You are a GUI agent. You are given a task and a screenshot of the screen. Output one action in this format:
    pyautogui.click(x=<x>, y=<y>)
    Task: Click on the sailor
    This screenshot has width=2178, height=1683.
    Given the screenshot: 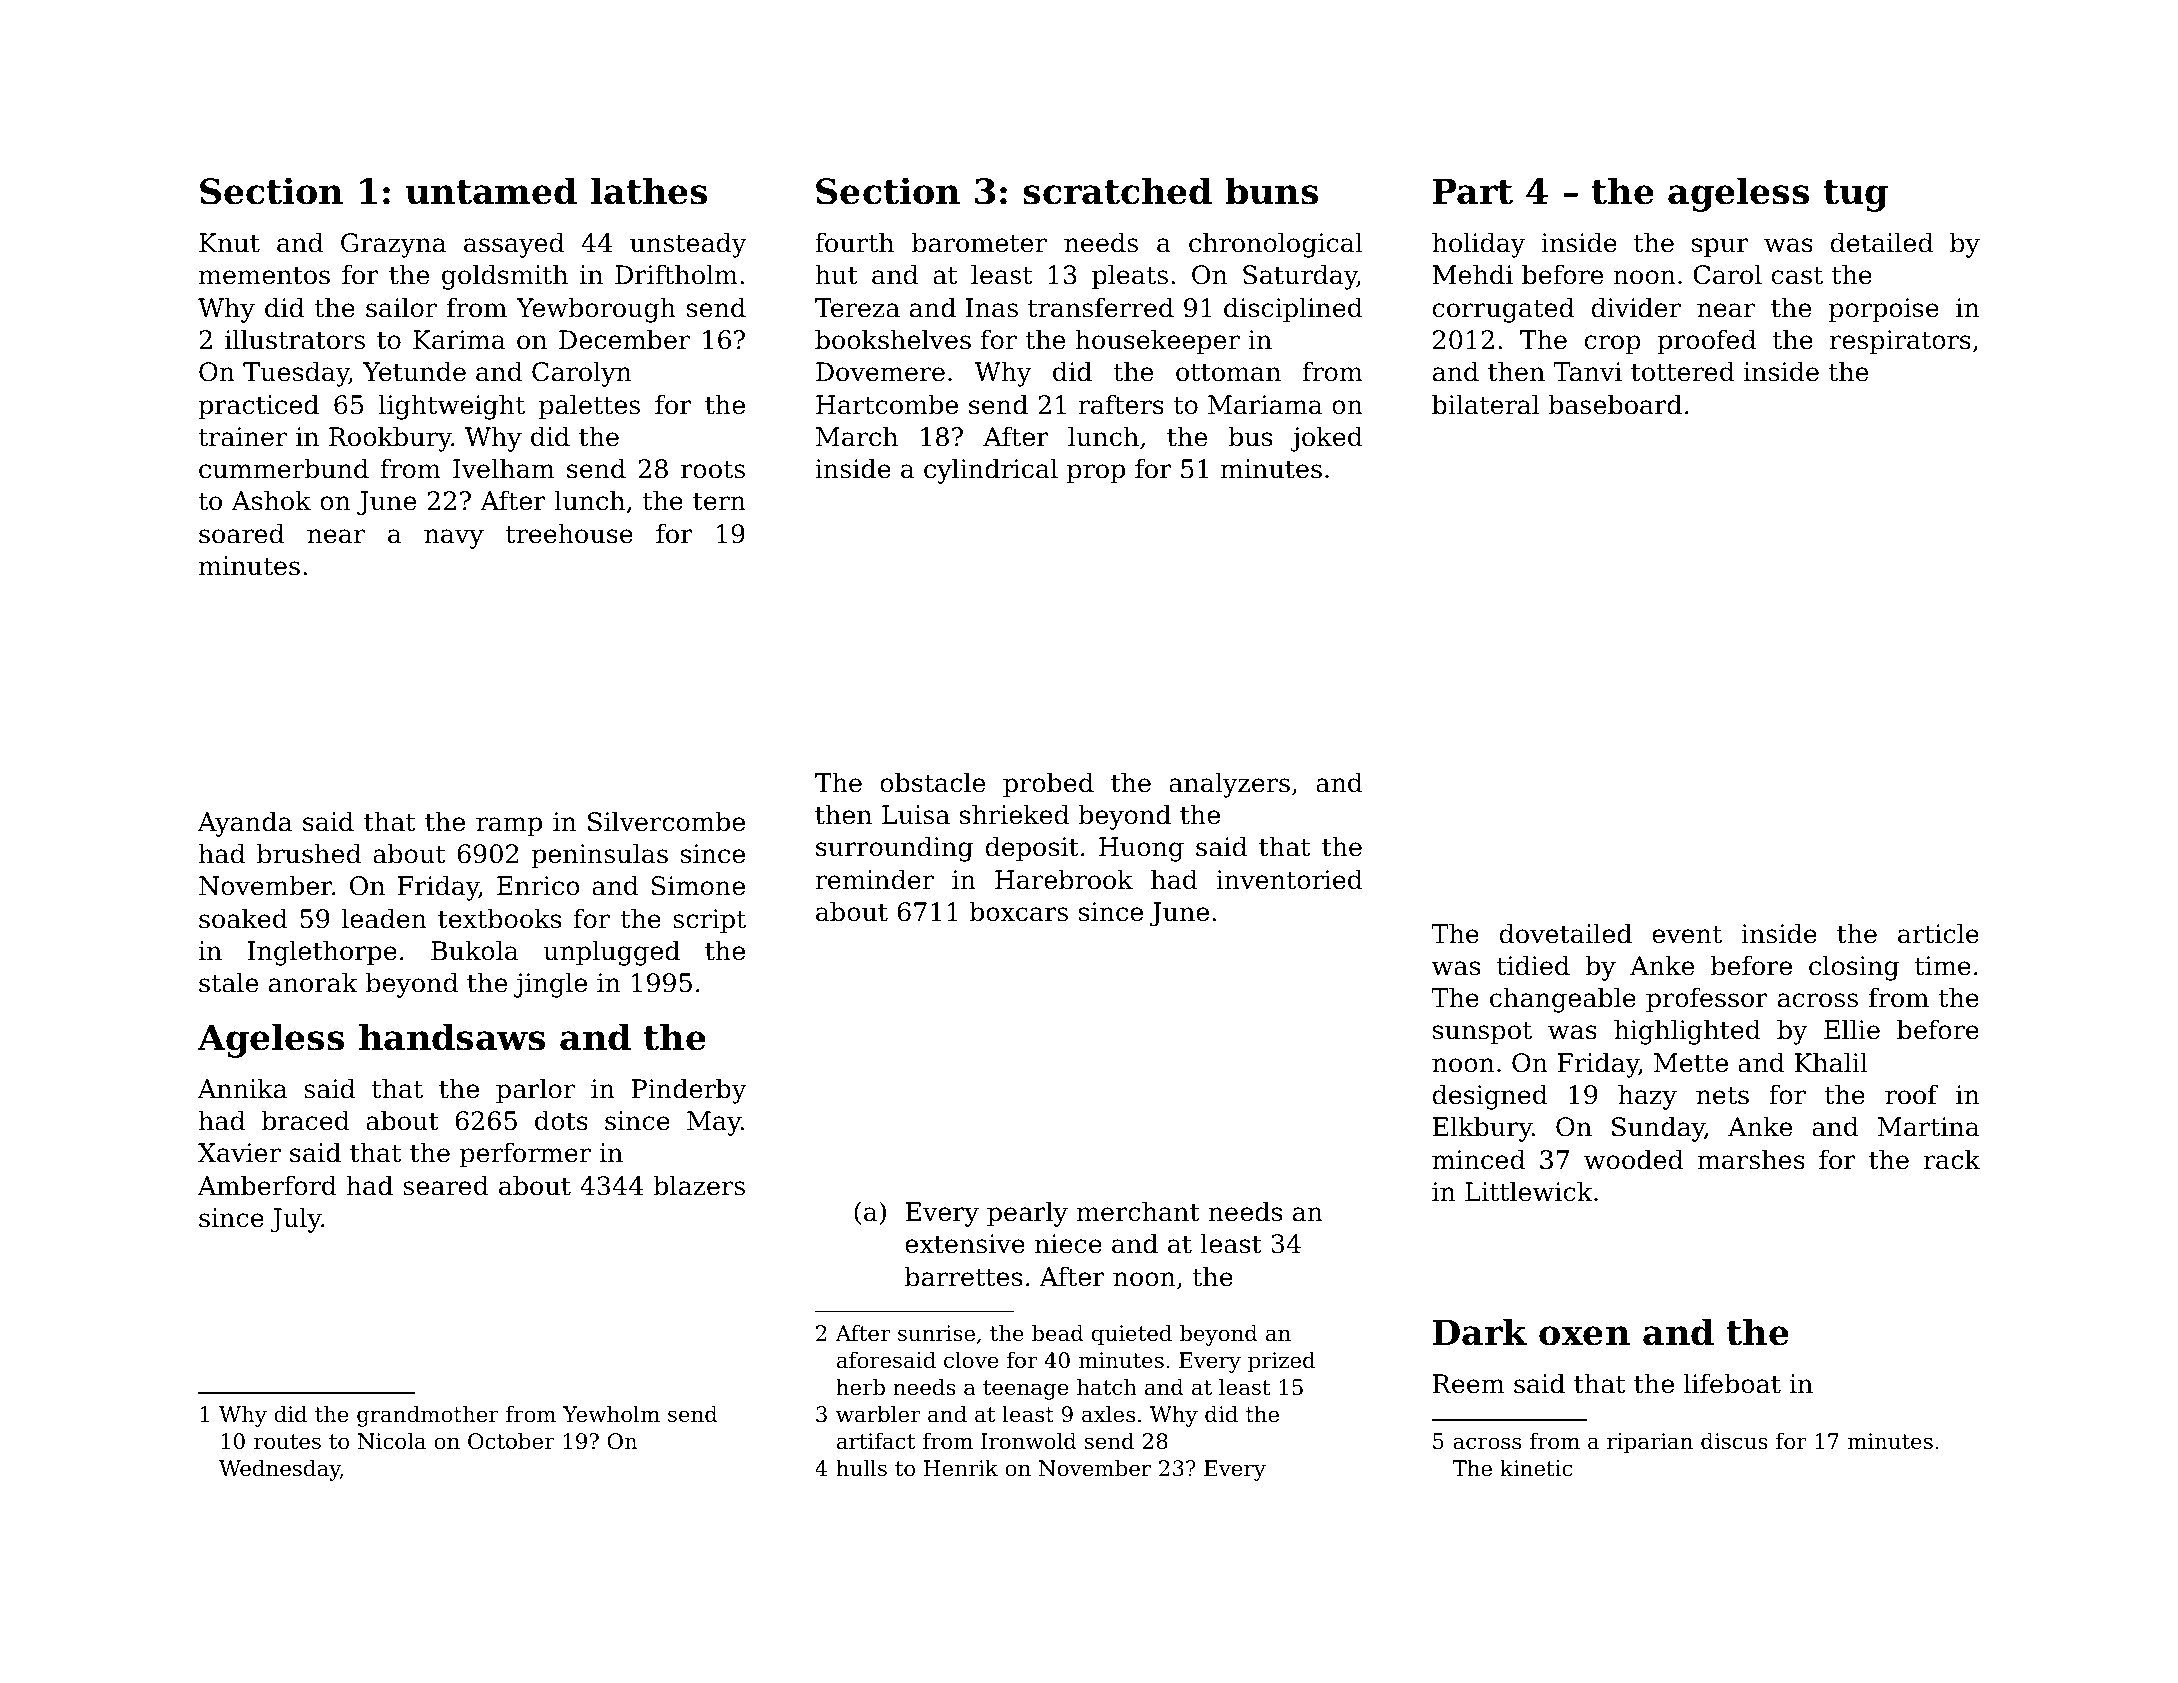 What is the action you would take?
    pyautogui.click(x=401, y=307)
